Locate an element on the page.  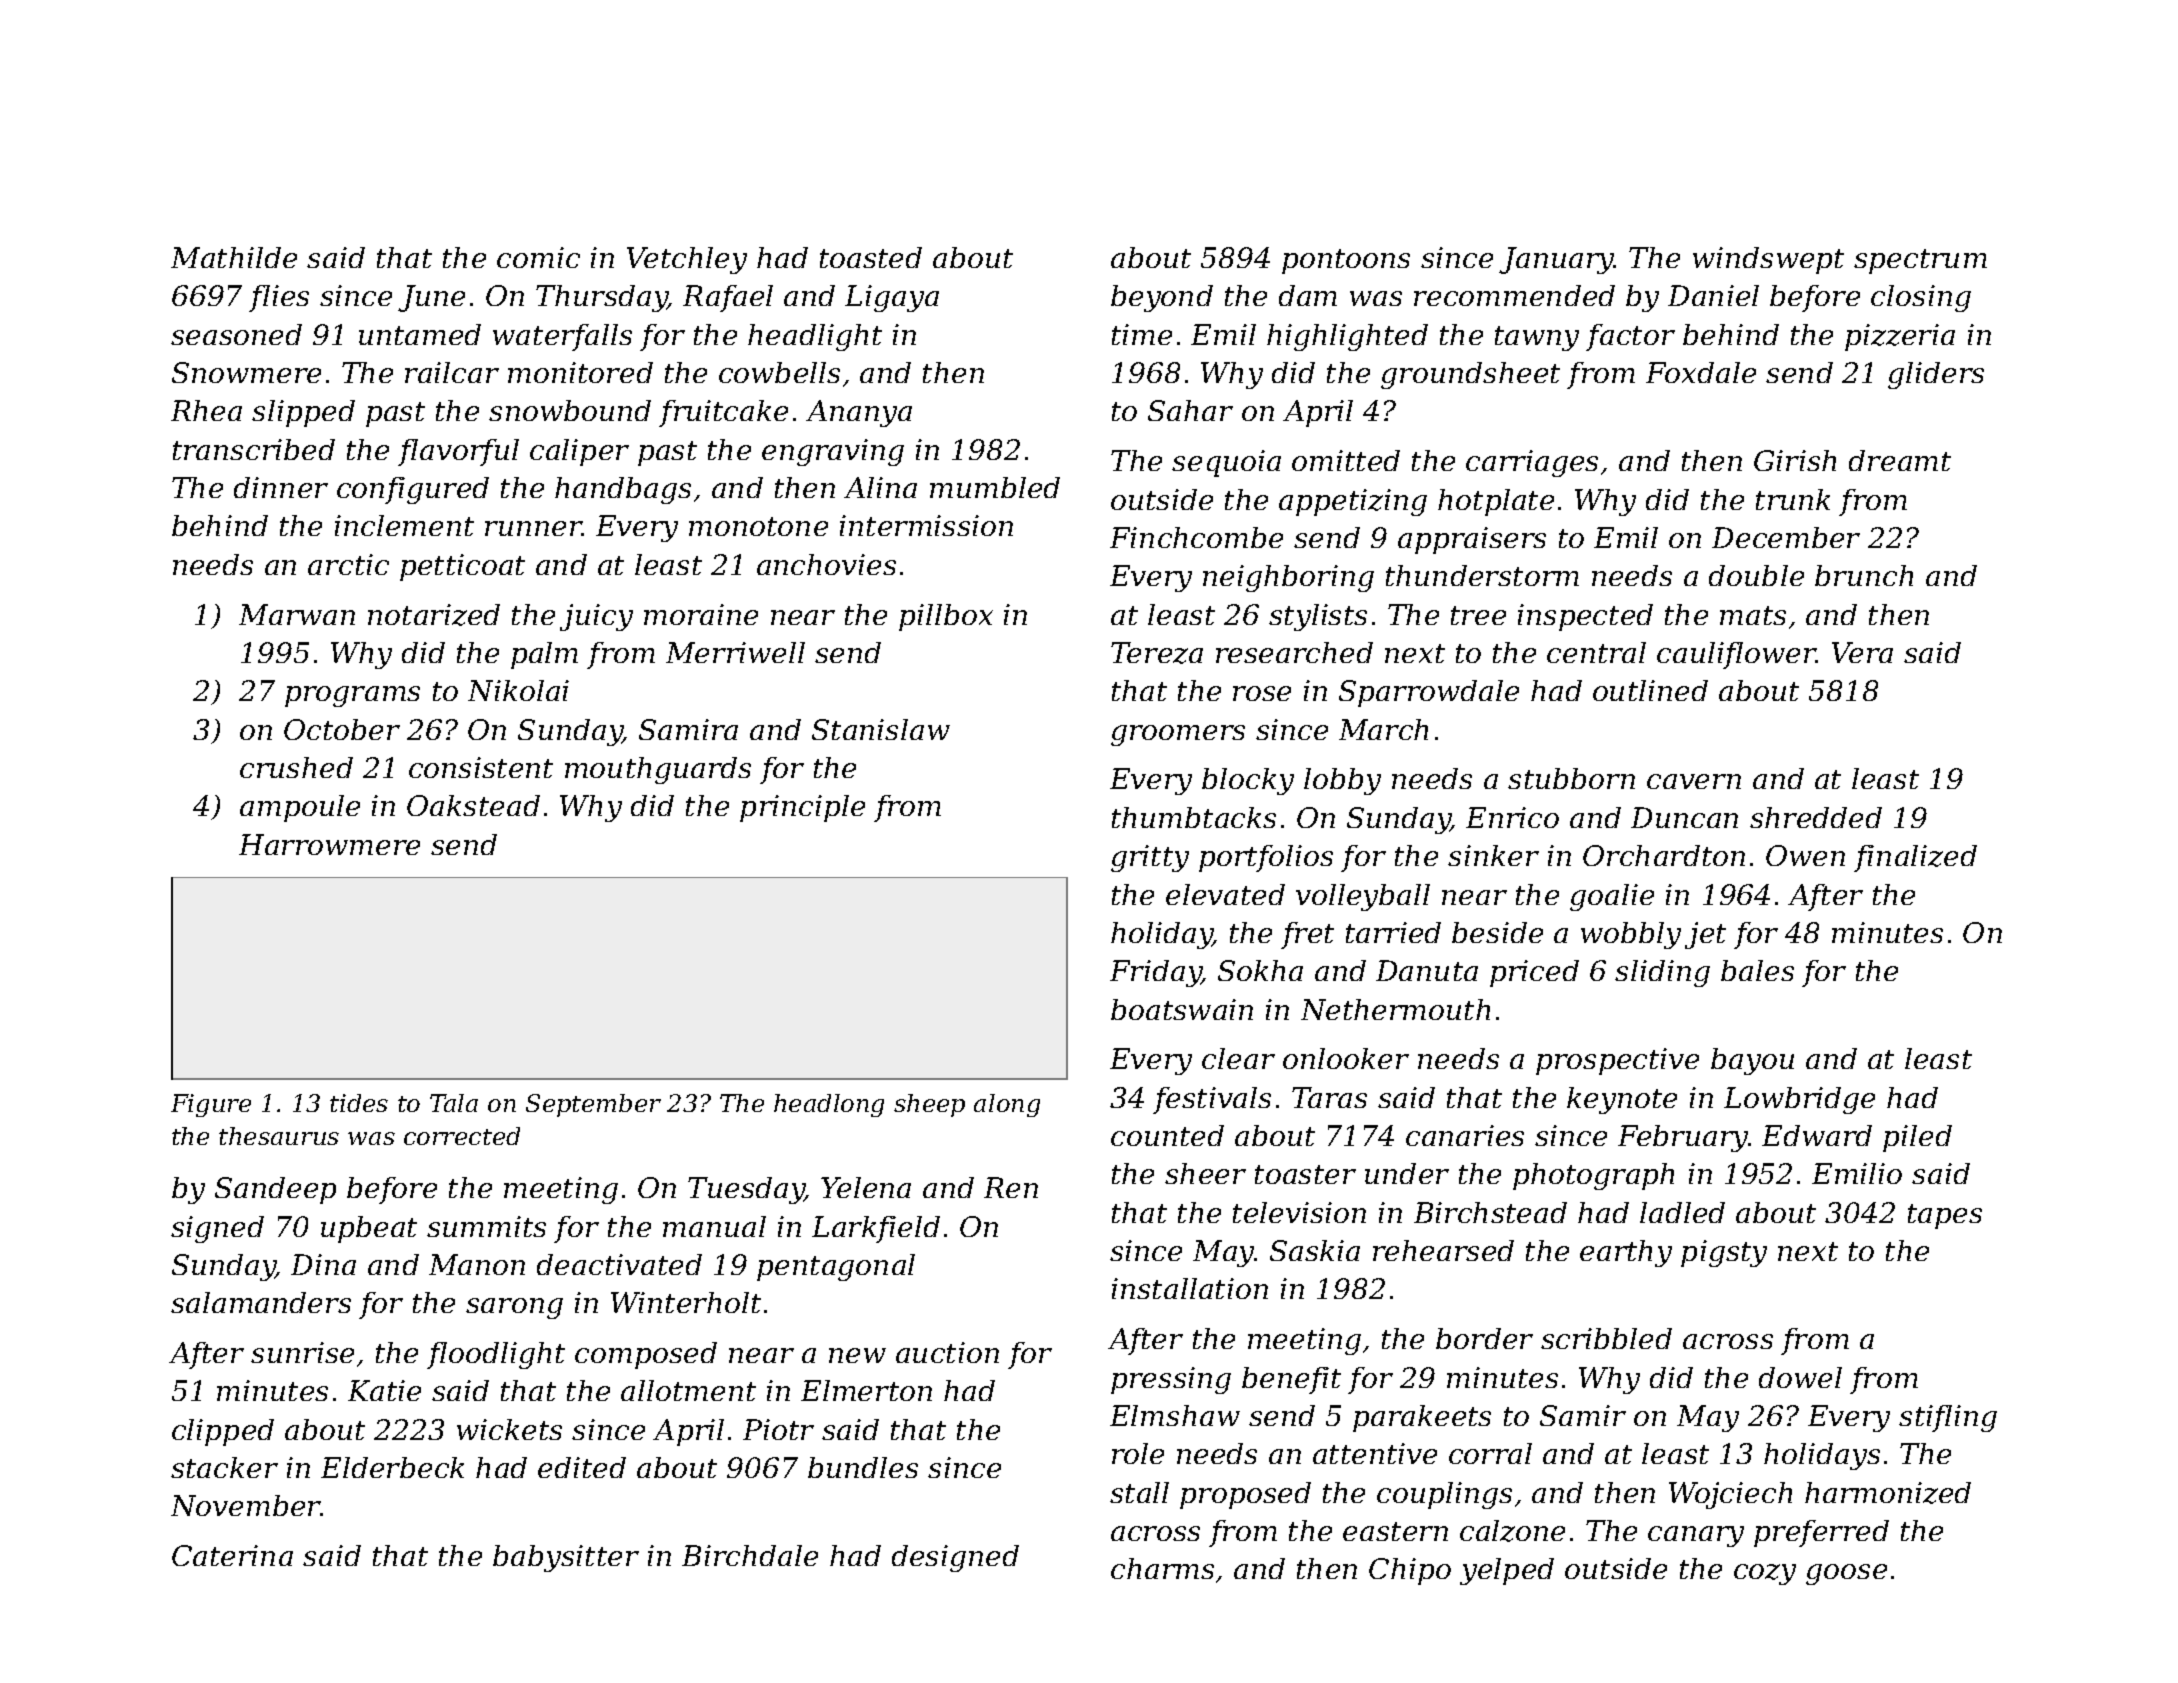
mumbled is located at coordinates (995, 487).
